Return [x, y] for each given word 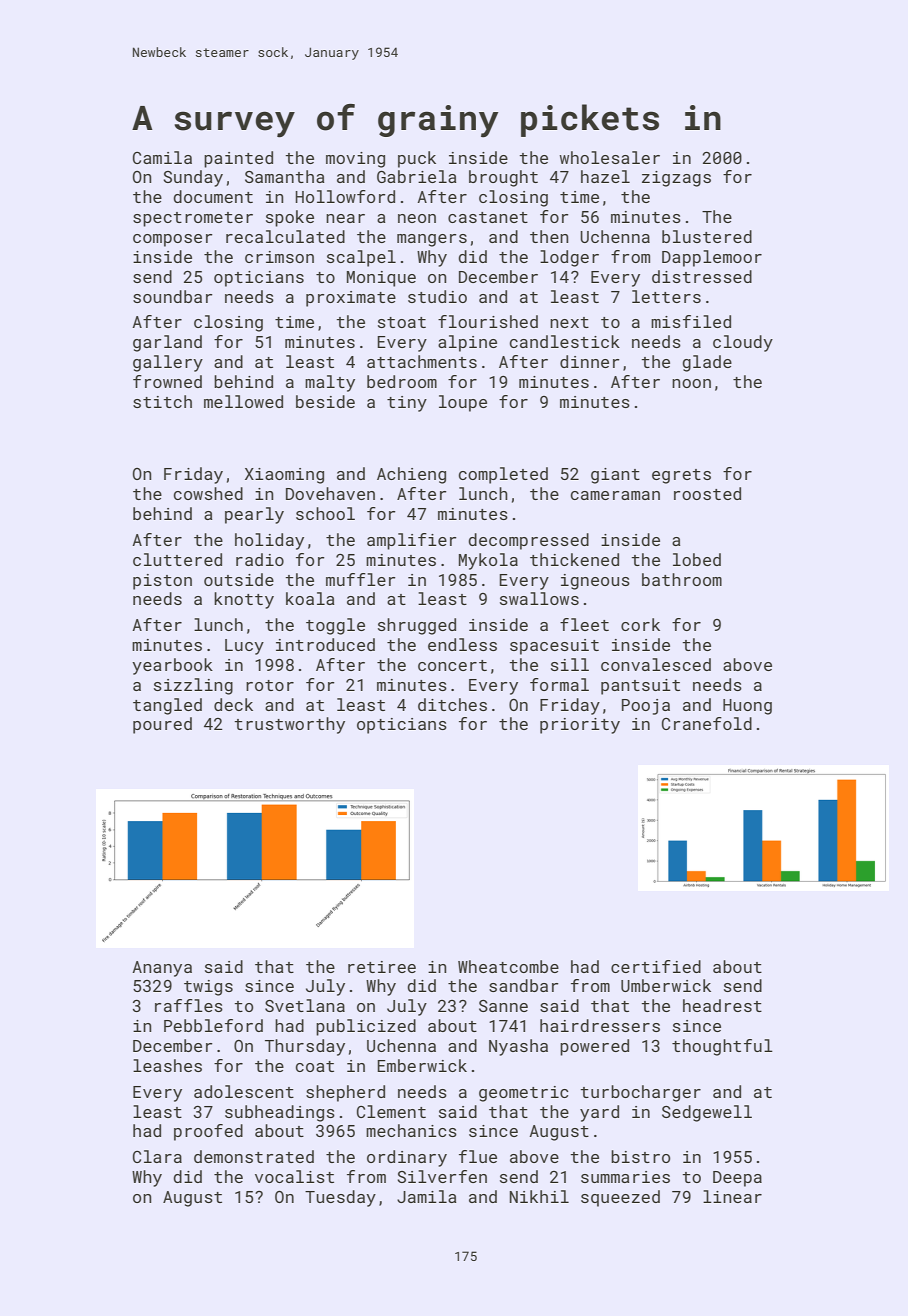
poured [162, 725]
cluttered [177, 559]
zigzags [676, 179]
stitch [162, 401]
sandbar [524, 985]
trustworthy [289, 725]
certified [656, 966]
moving [355, 160]
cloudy [743, 343]
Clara [157, 1156]
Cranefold [707, 723]
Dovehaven [330, 493]
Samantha [285, 176]
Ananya [162, 969]
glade [707, 363]
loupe [463, 403]
